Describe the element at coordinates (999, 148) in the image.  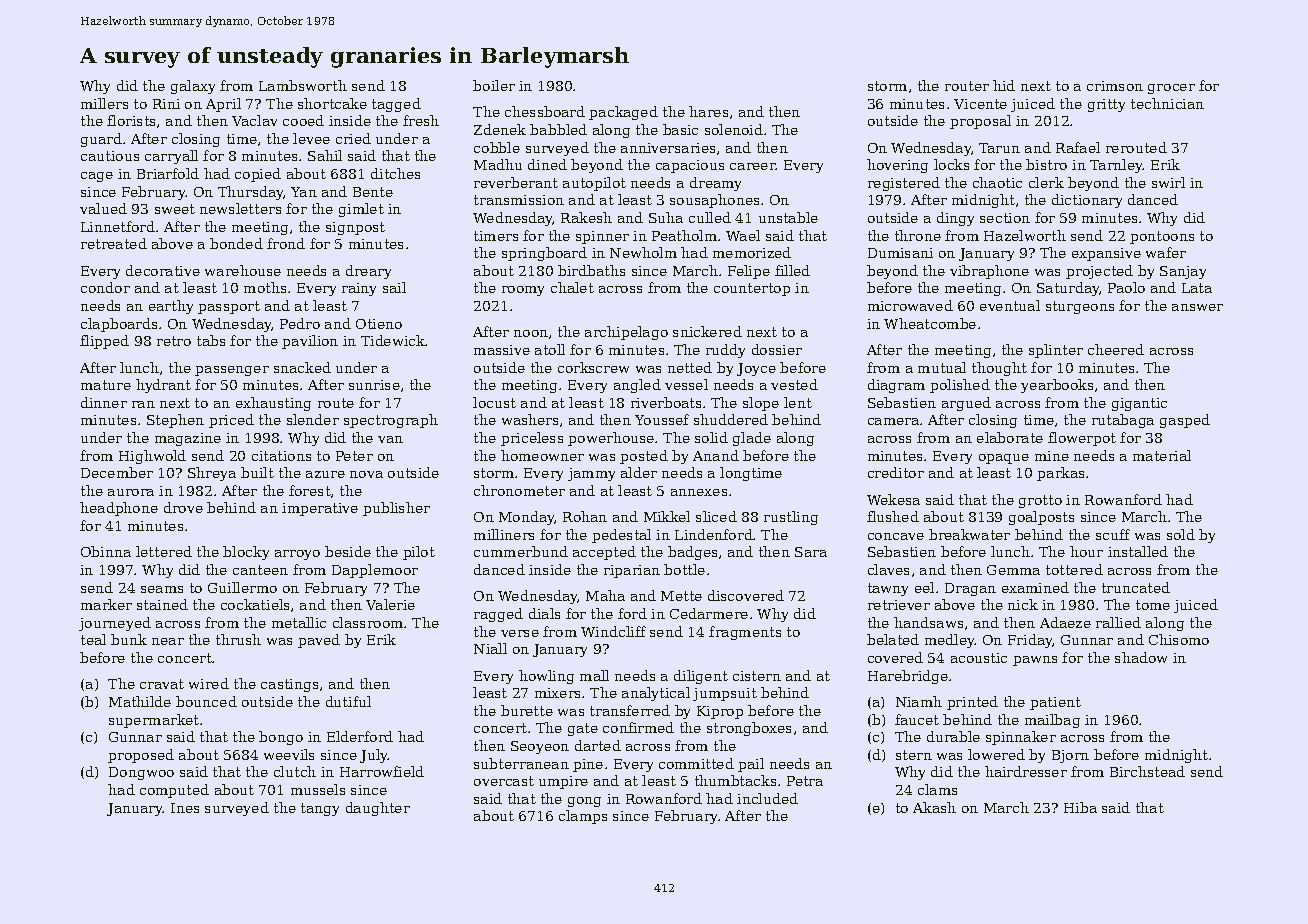
I see `Tarun` at that location.
